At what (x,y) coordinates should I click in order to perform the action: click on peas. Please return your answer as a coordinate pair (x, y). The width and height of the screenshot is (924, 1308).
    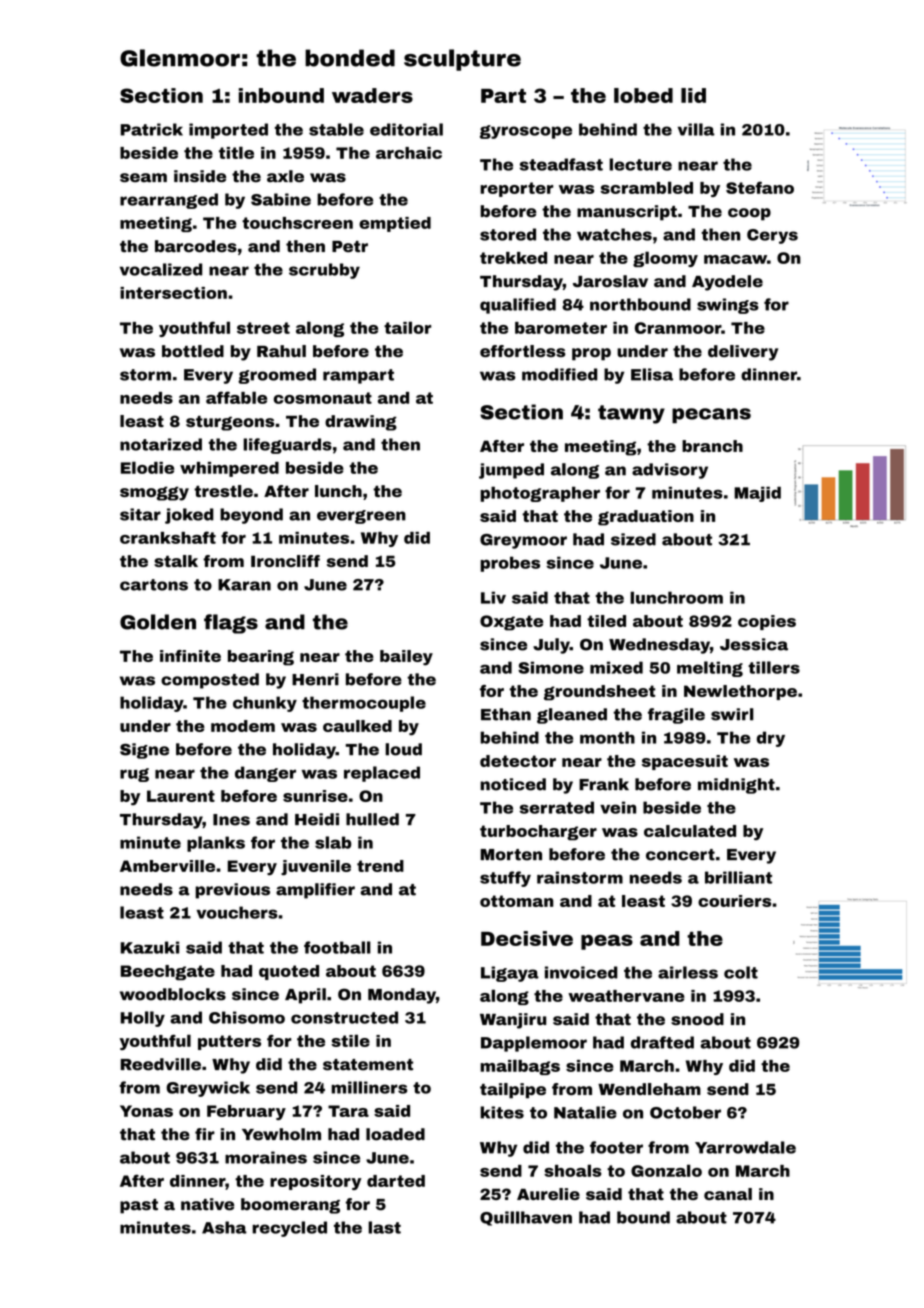
    Looking at the image, I should click on (607, 942).
